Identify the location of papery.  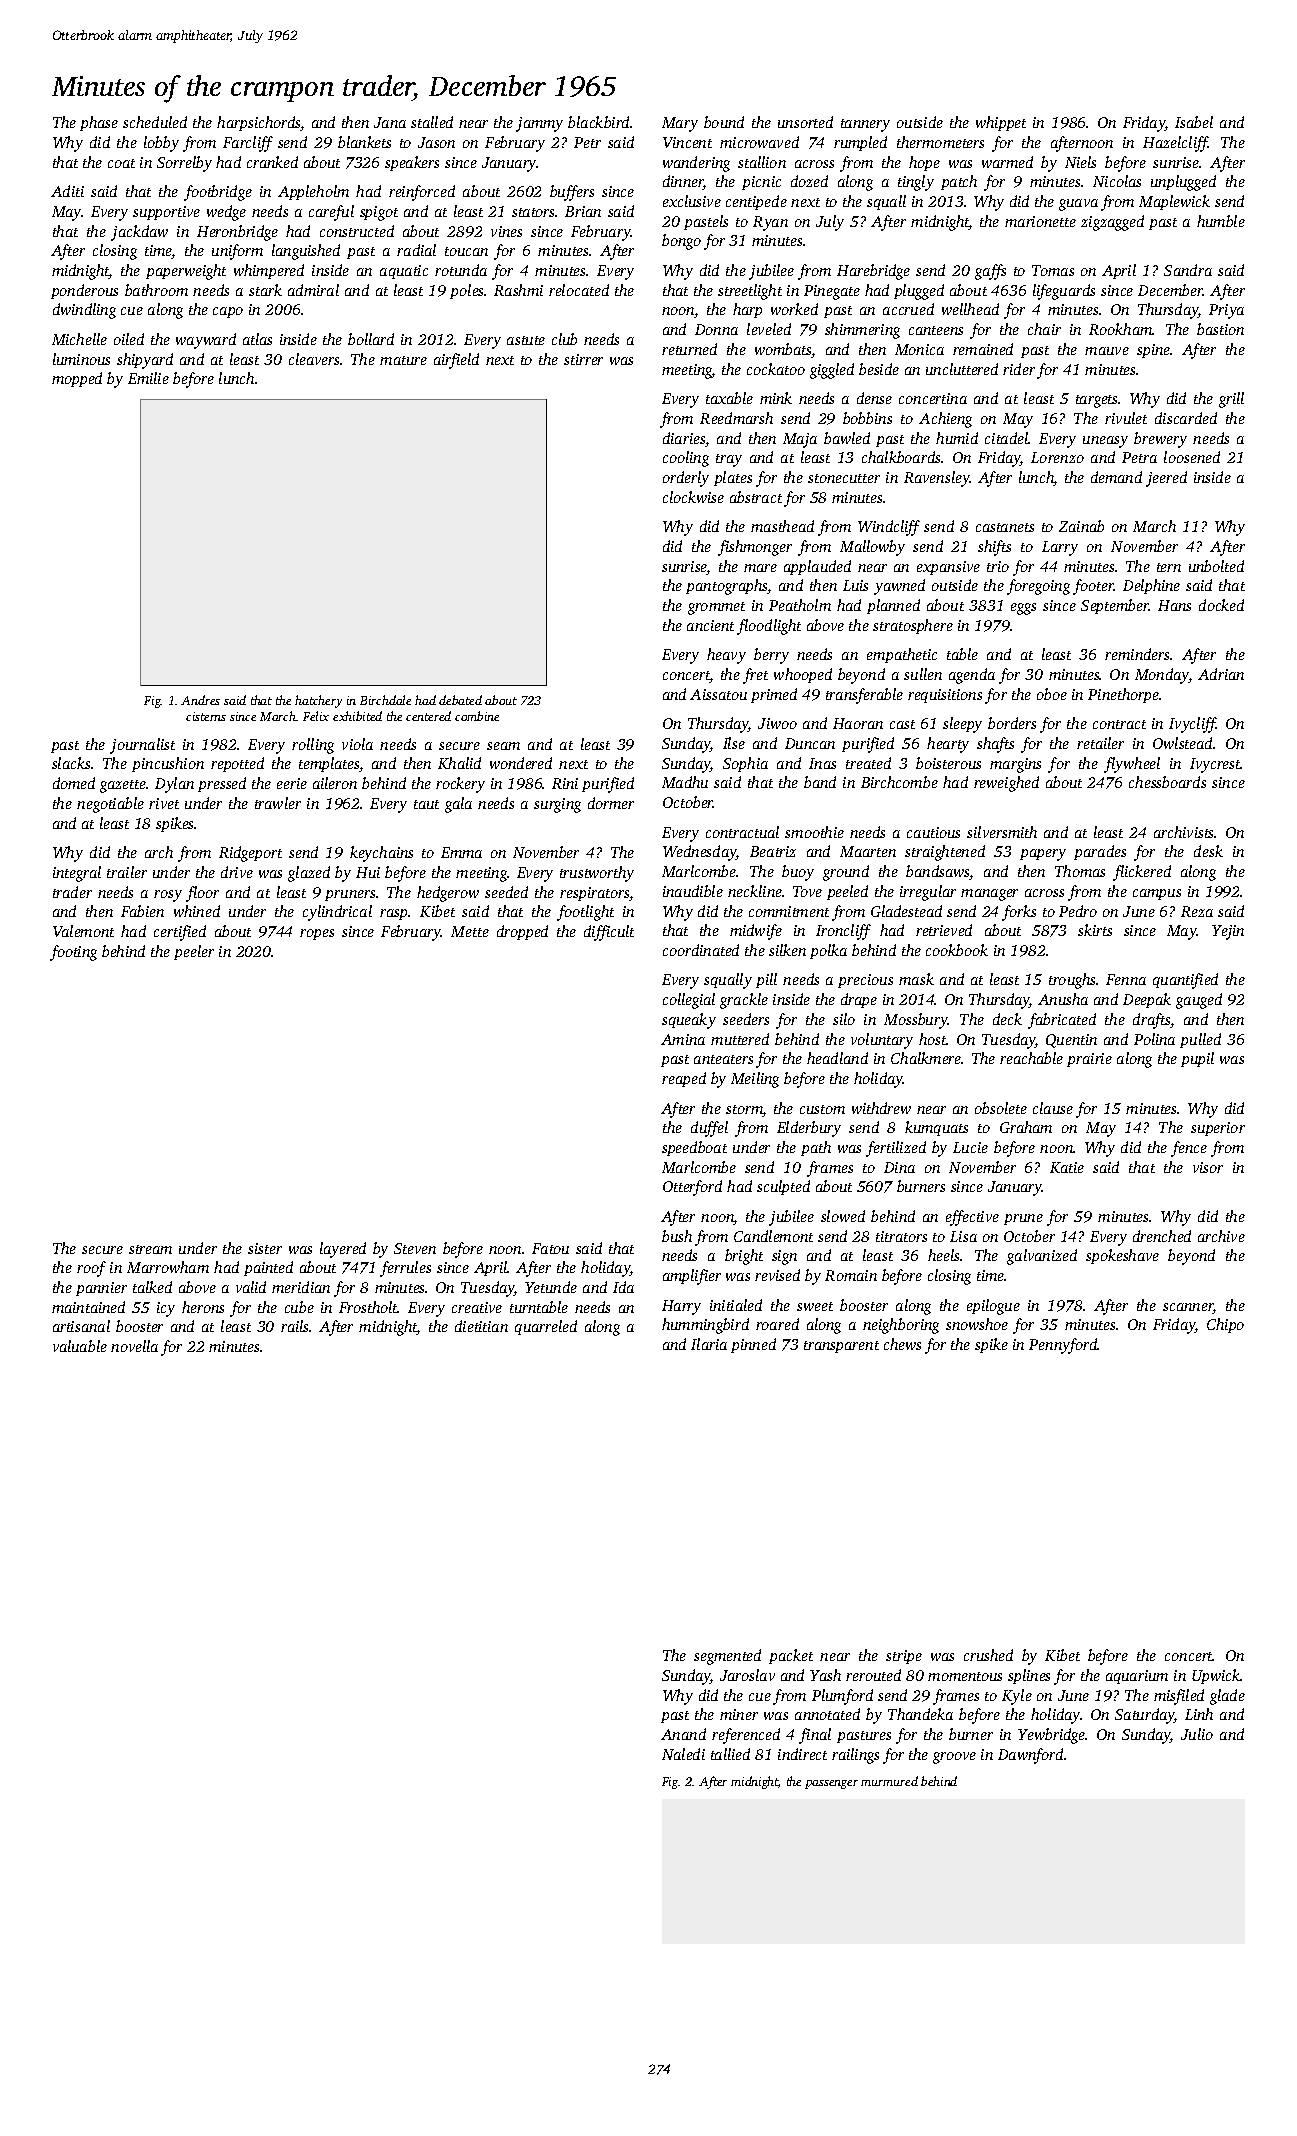
(1043, 855).
